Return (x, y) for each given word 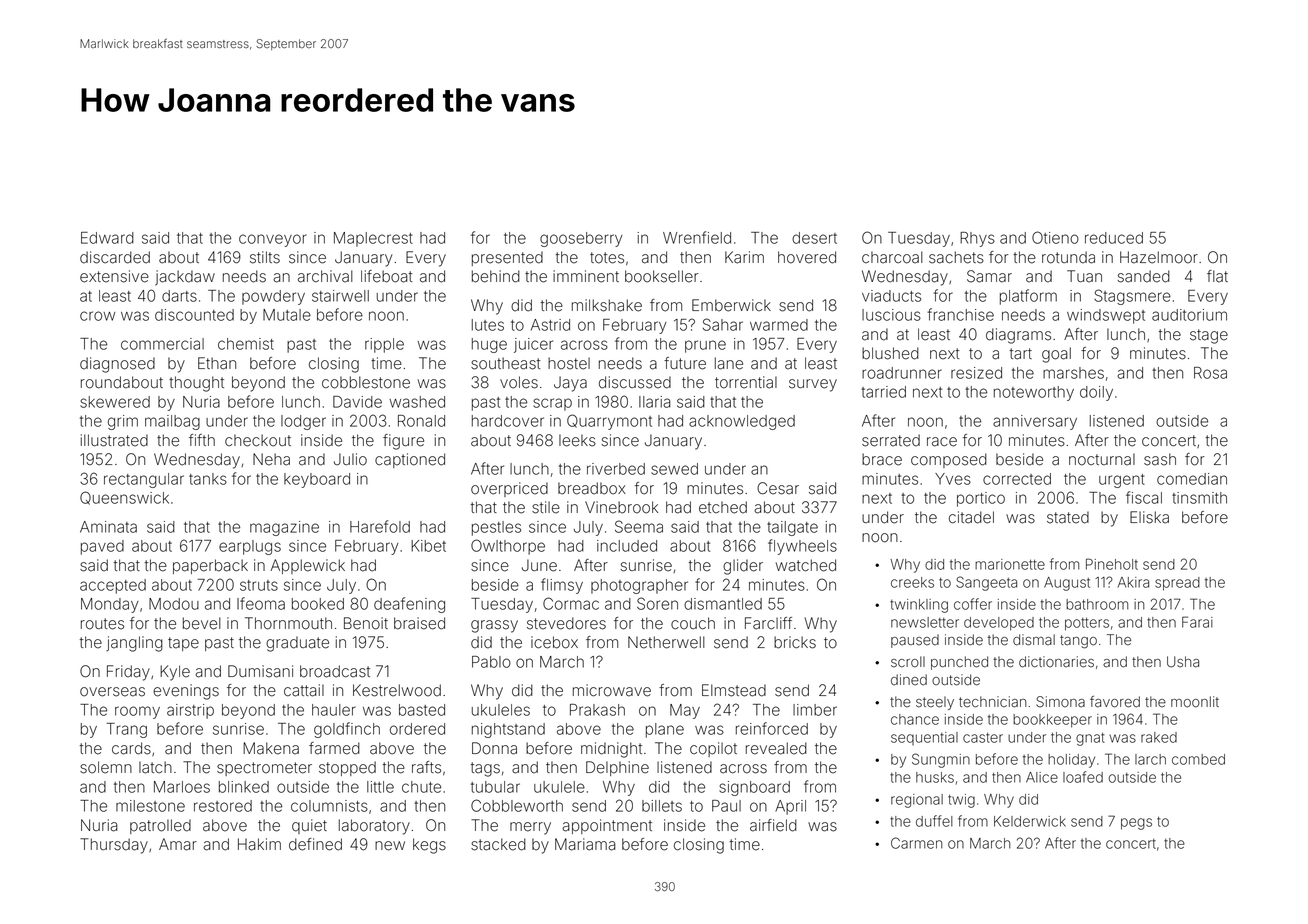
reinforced (772, 728)
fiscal (1144, 497)
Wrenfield (697, 237)
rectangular (144, 480)
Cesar (778, 488)
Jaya (570, 384)
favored (1115, 702)
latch (155, 767)
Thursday (114, 846)
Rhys (977, 239)
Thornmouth (288, 623)
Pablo (491, 662)
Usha (1183, 662)
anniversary (1035, 422)
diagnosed (117, 365)
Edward (107, 238)
